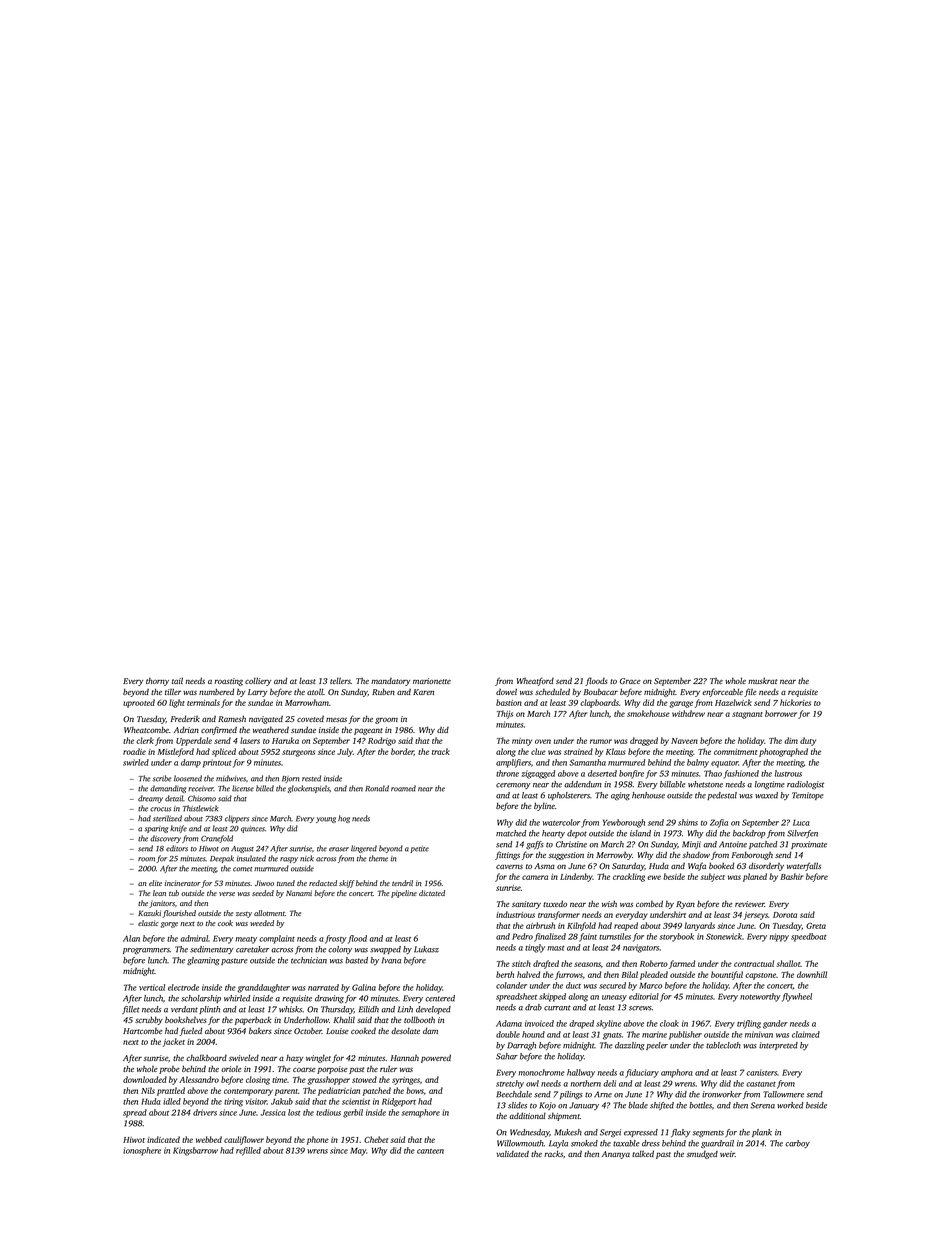 The height and width of the screenshot is (1233, 952). Describe the element at coordinates (804, 866) in the screenshot. I see `waterfalls` at that location.
